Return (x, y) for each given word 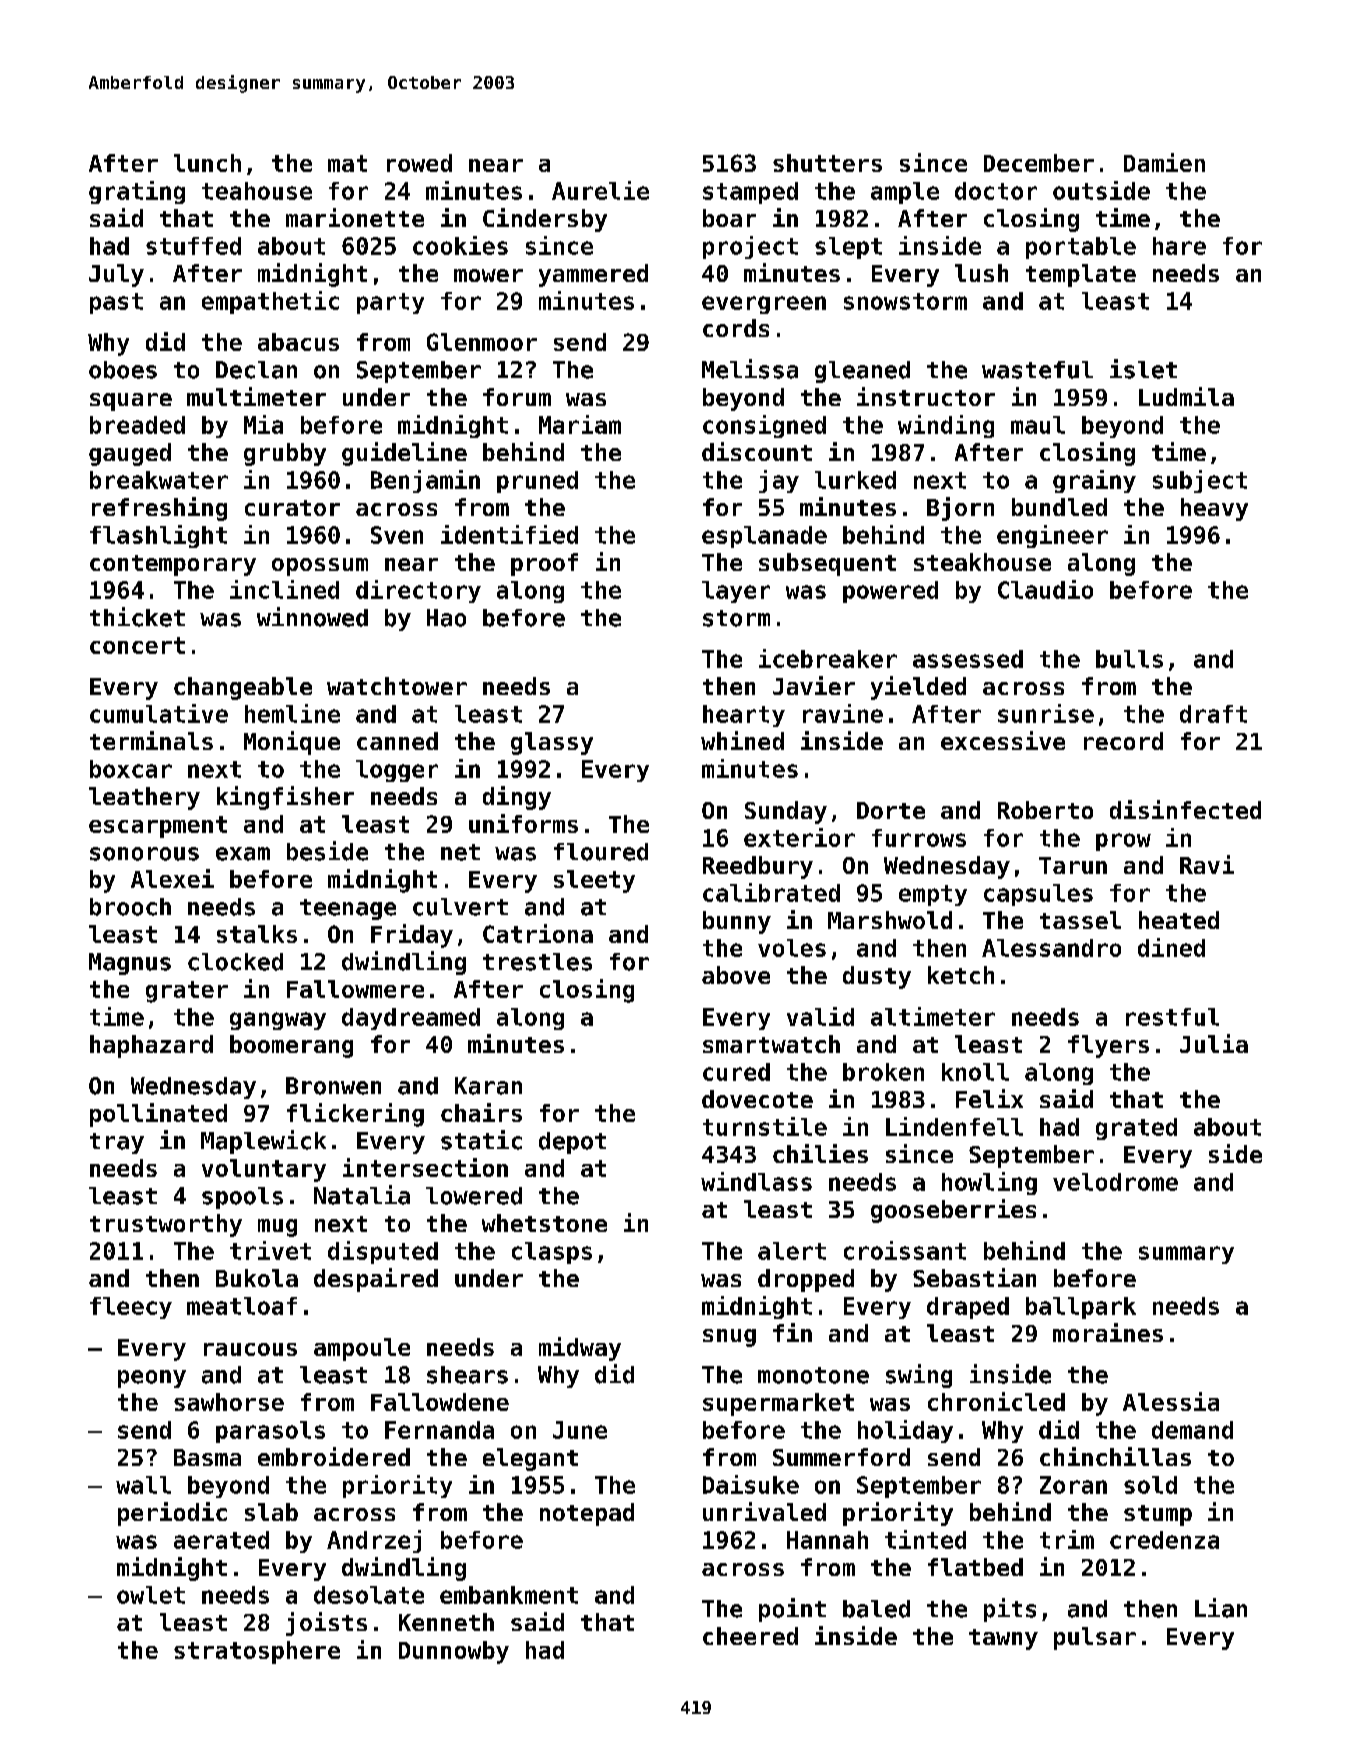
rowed (419, 163)
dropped (806, 1280)
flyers (1108, 1046)
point (792, 1610)
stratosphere (257, 1652)
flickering (355, 1115)
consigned (764, 426)
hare (1179, 246)
